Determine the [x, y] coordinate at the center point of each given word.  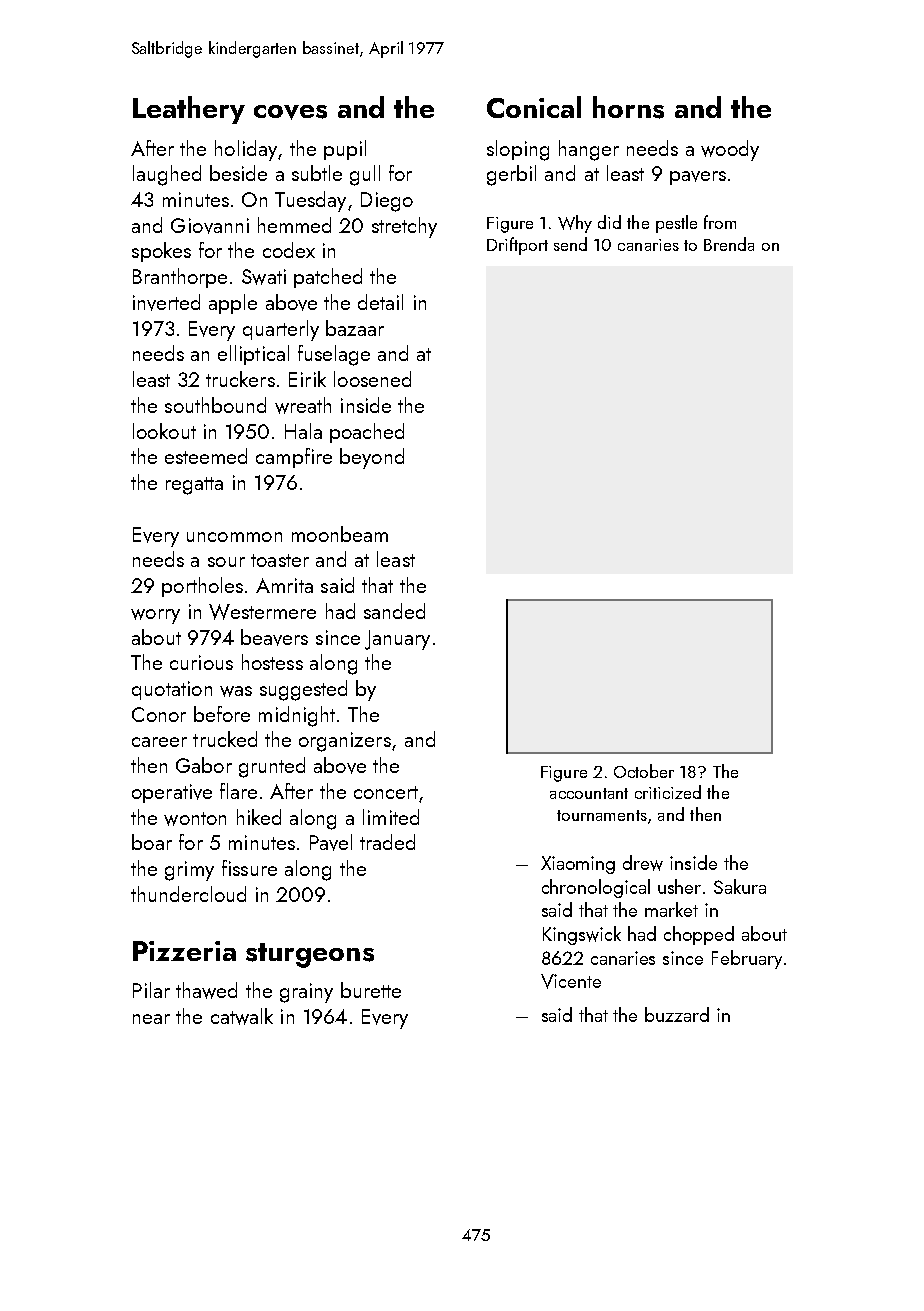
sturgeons [310, 955]
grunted [272, 767]
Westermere [262, 612]
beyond [372, 458]
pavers [698, 178]
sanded [394, 611]
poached [367, 433]
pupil [345, 150]
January [397, 640]
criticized [668, 792]
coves [290, 112]
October [644, 771]
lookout [164, 431]
